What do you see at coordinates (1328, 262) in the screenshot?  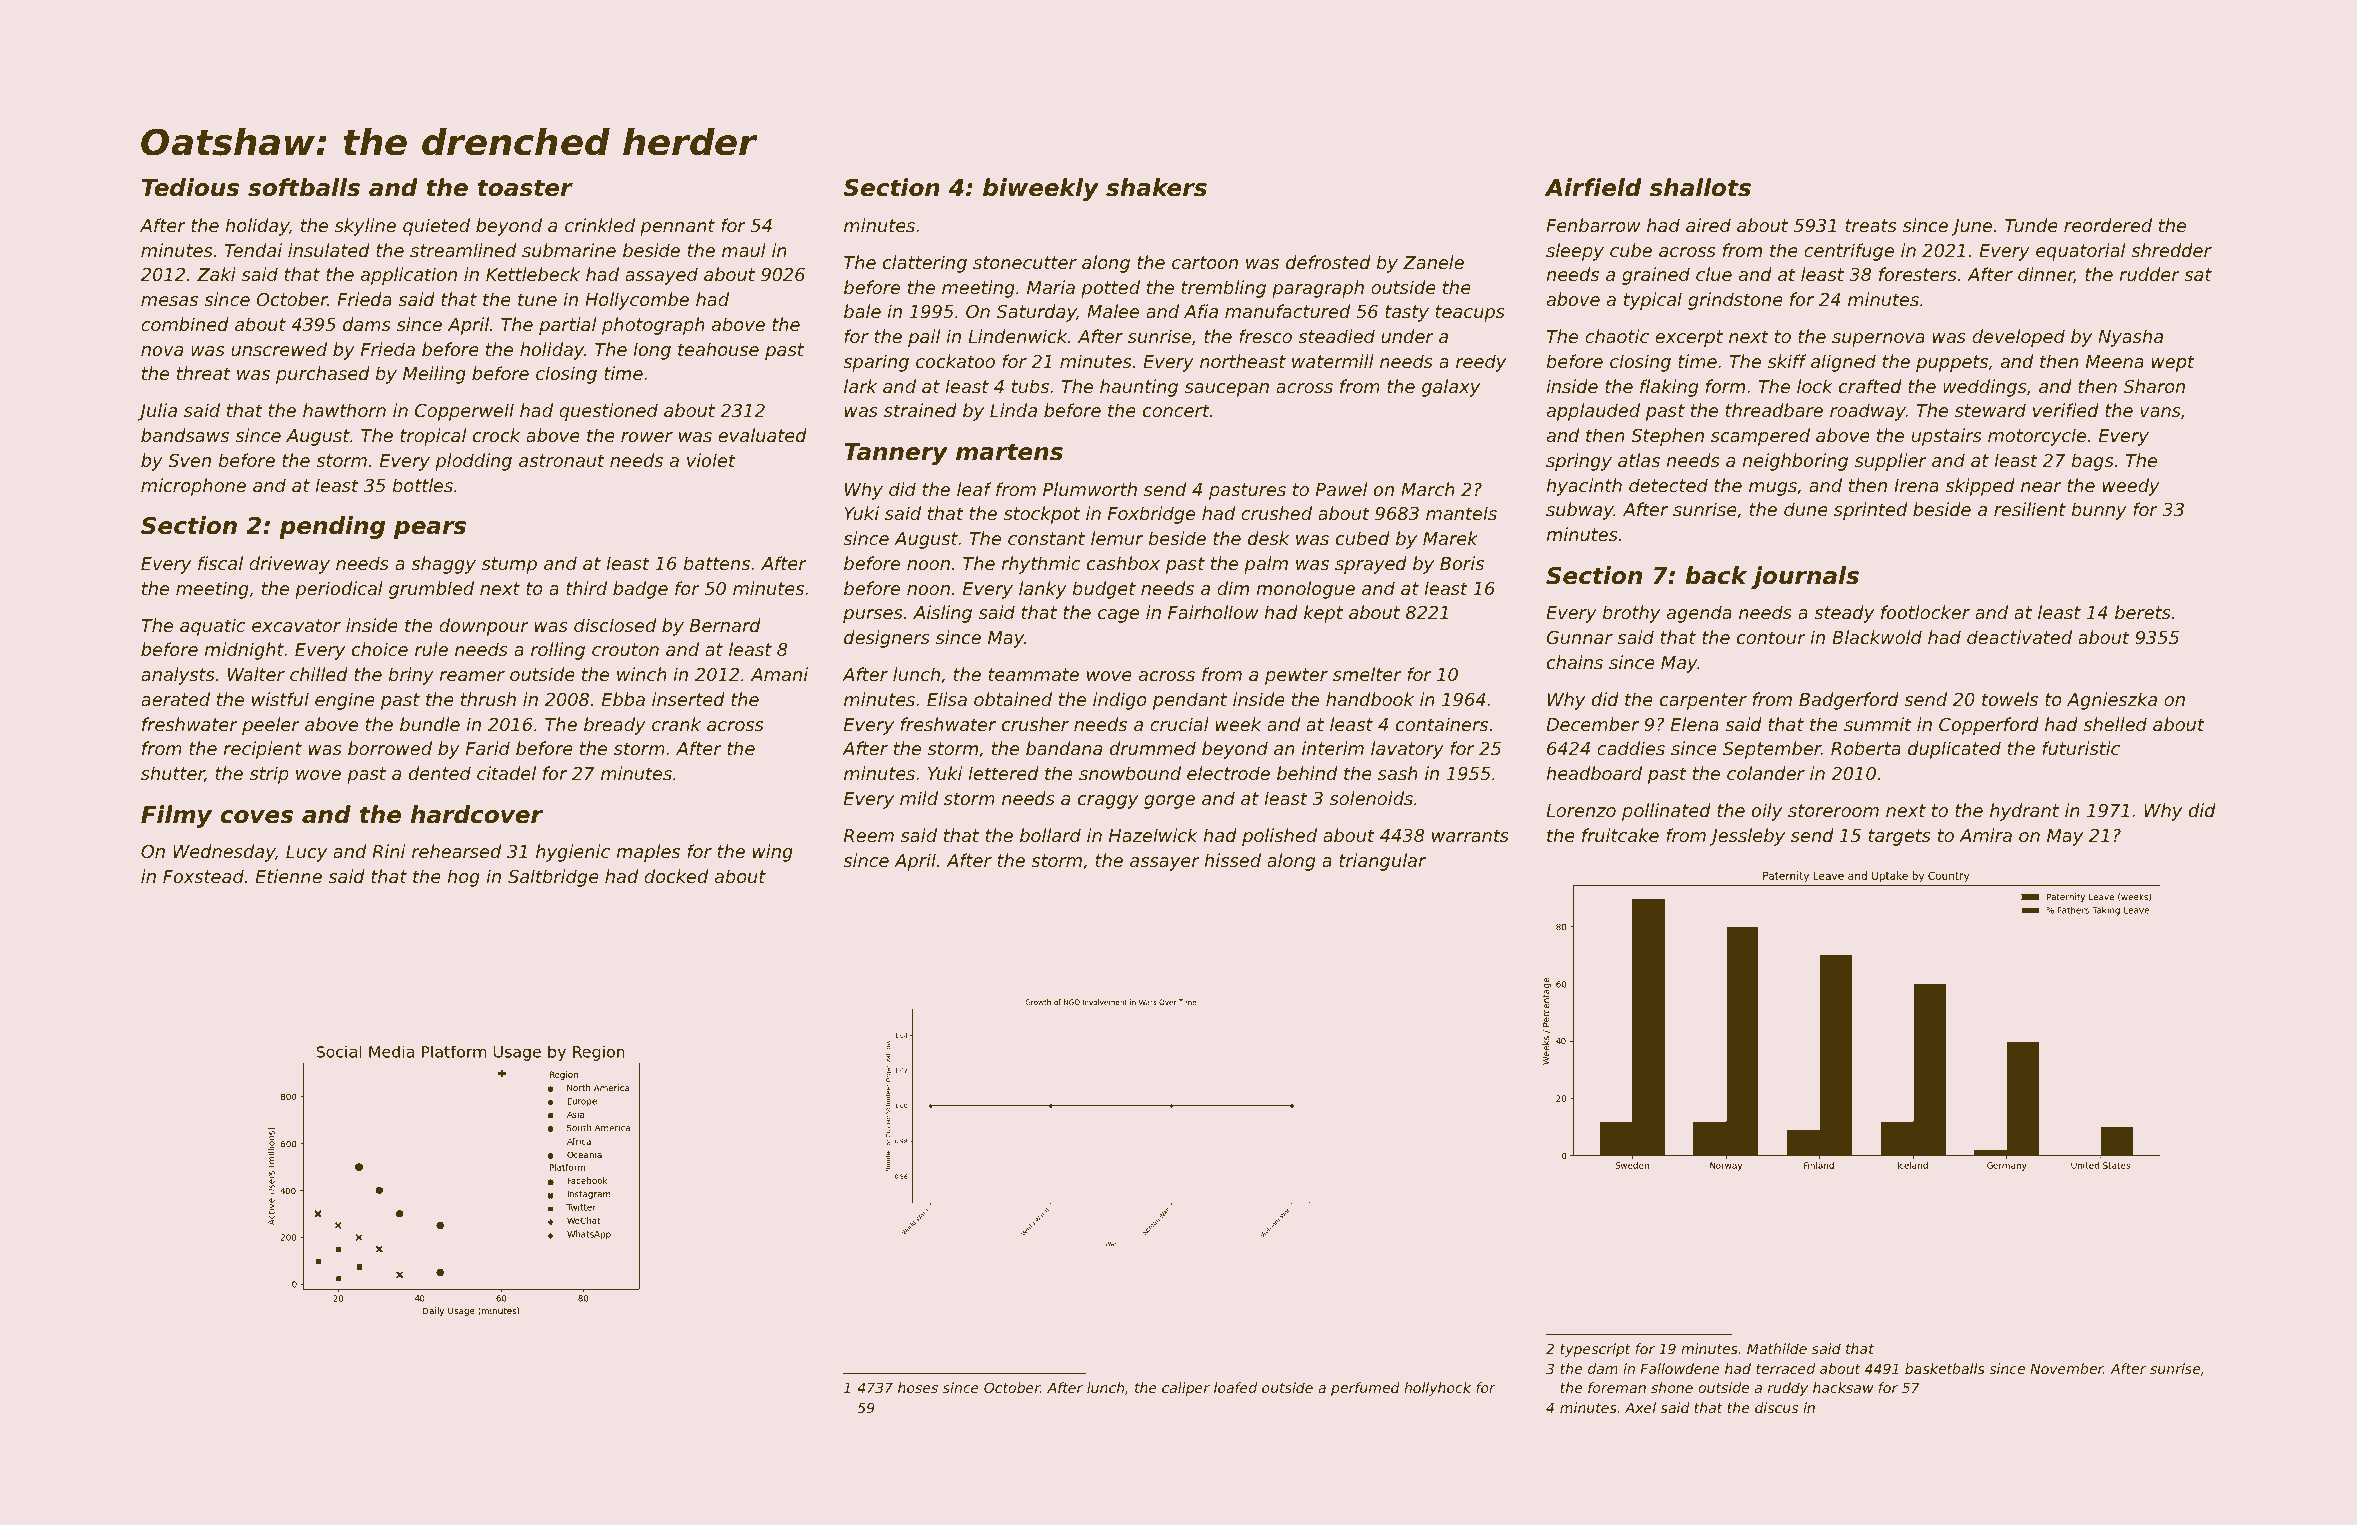 I see `defrosted` at bounding box center [1328, 262].
